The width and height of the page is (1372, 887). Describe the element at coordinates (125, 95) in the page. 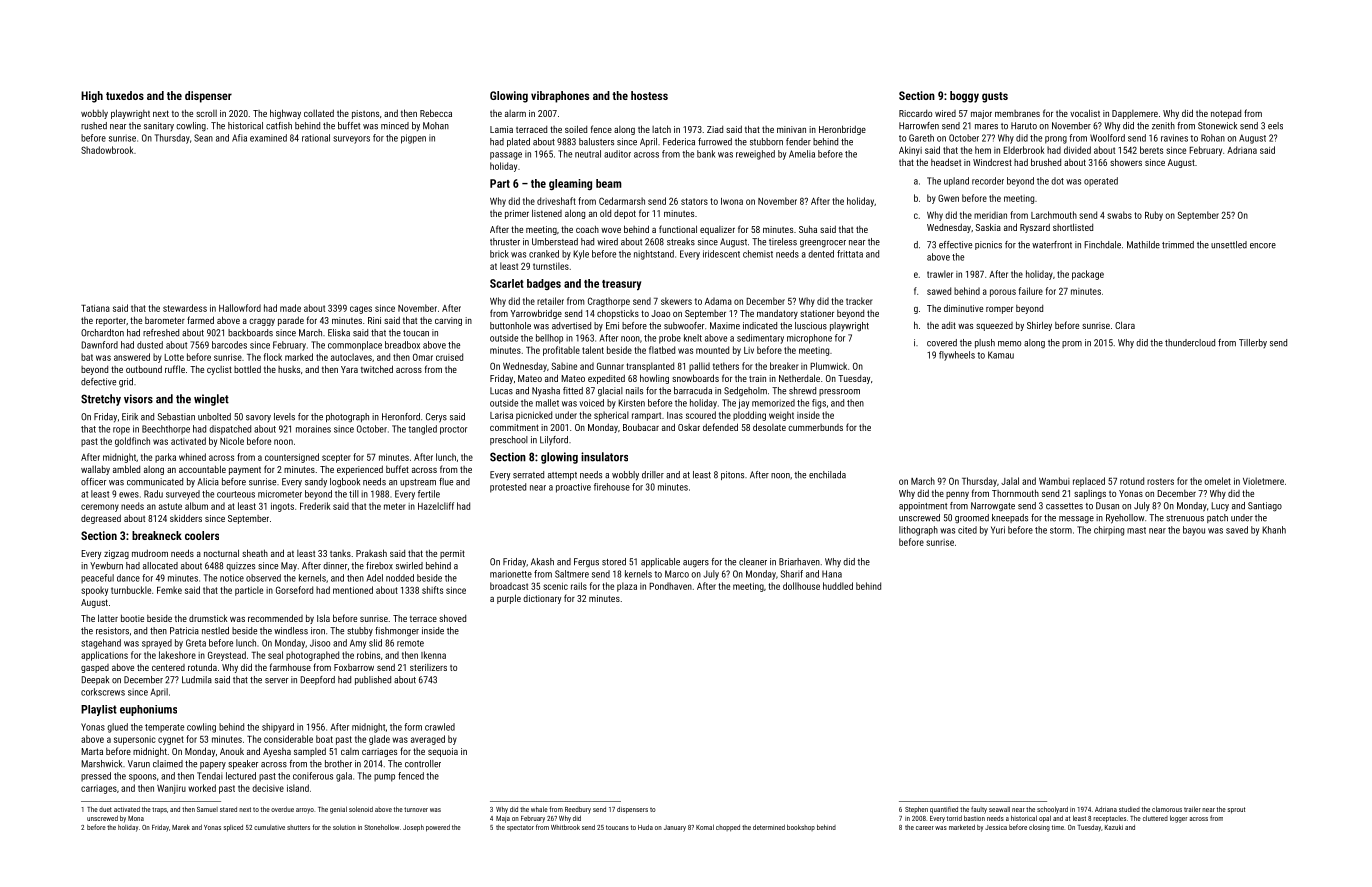

I see `tuxedos` at that location.
